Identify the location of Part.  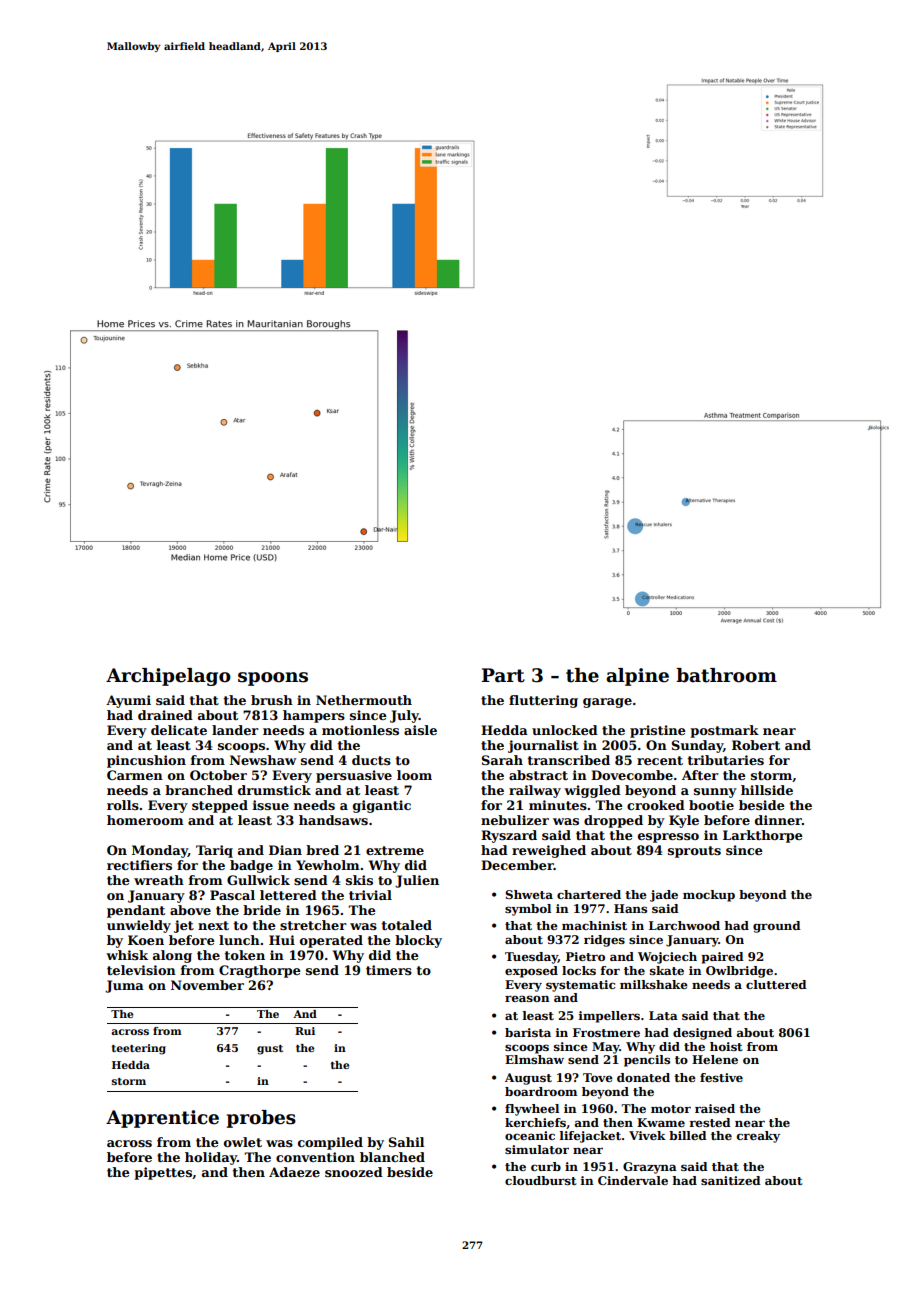
(503, 675).
